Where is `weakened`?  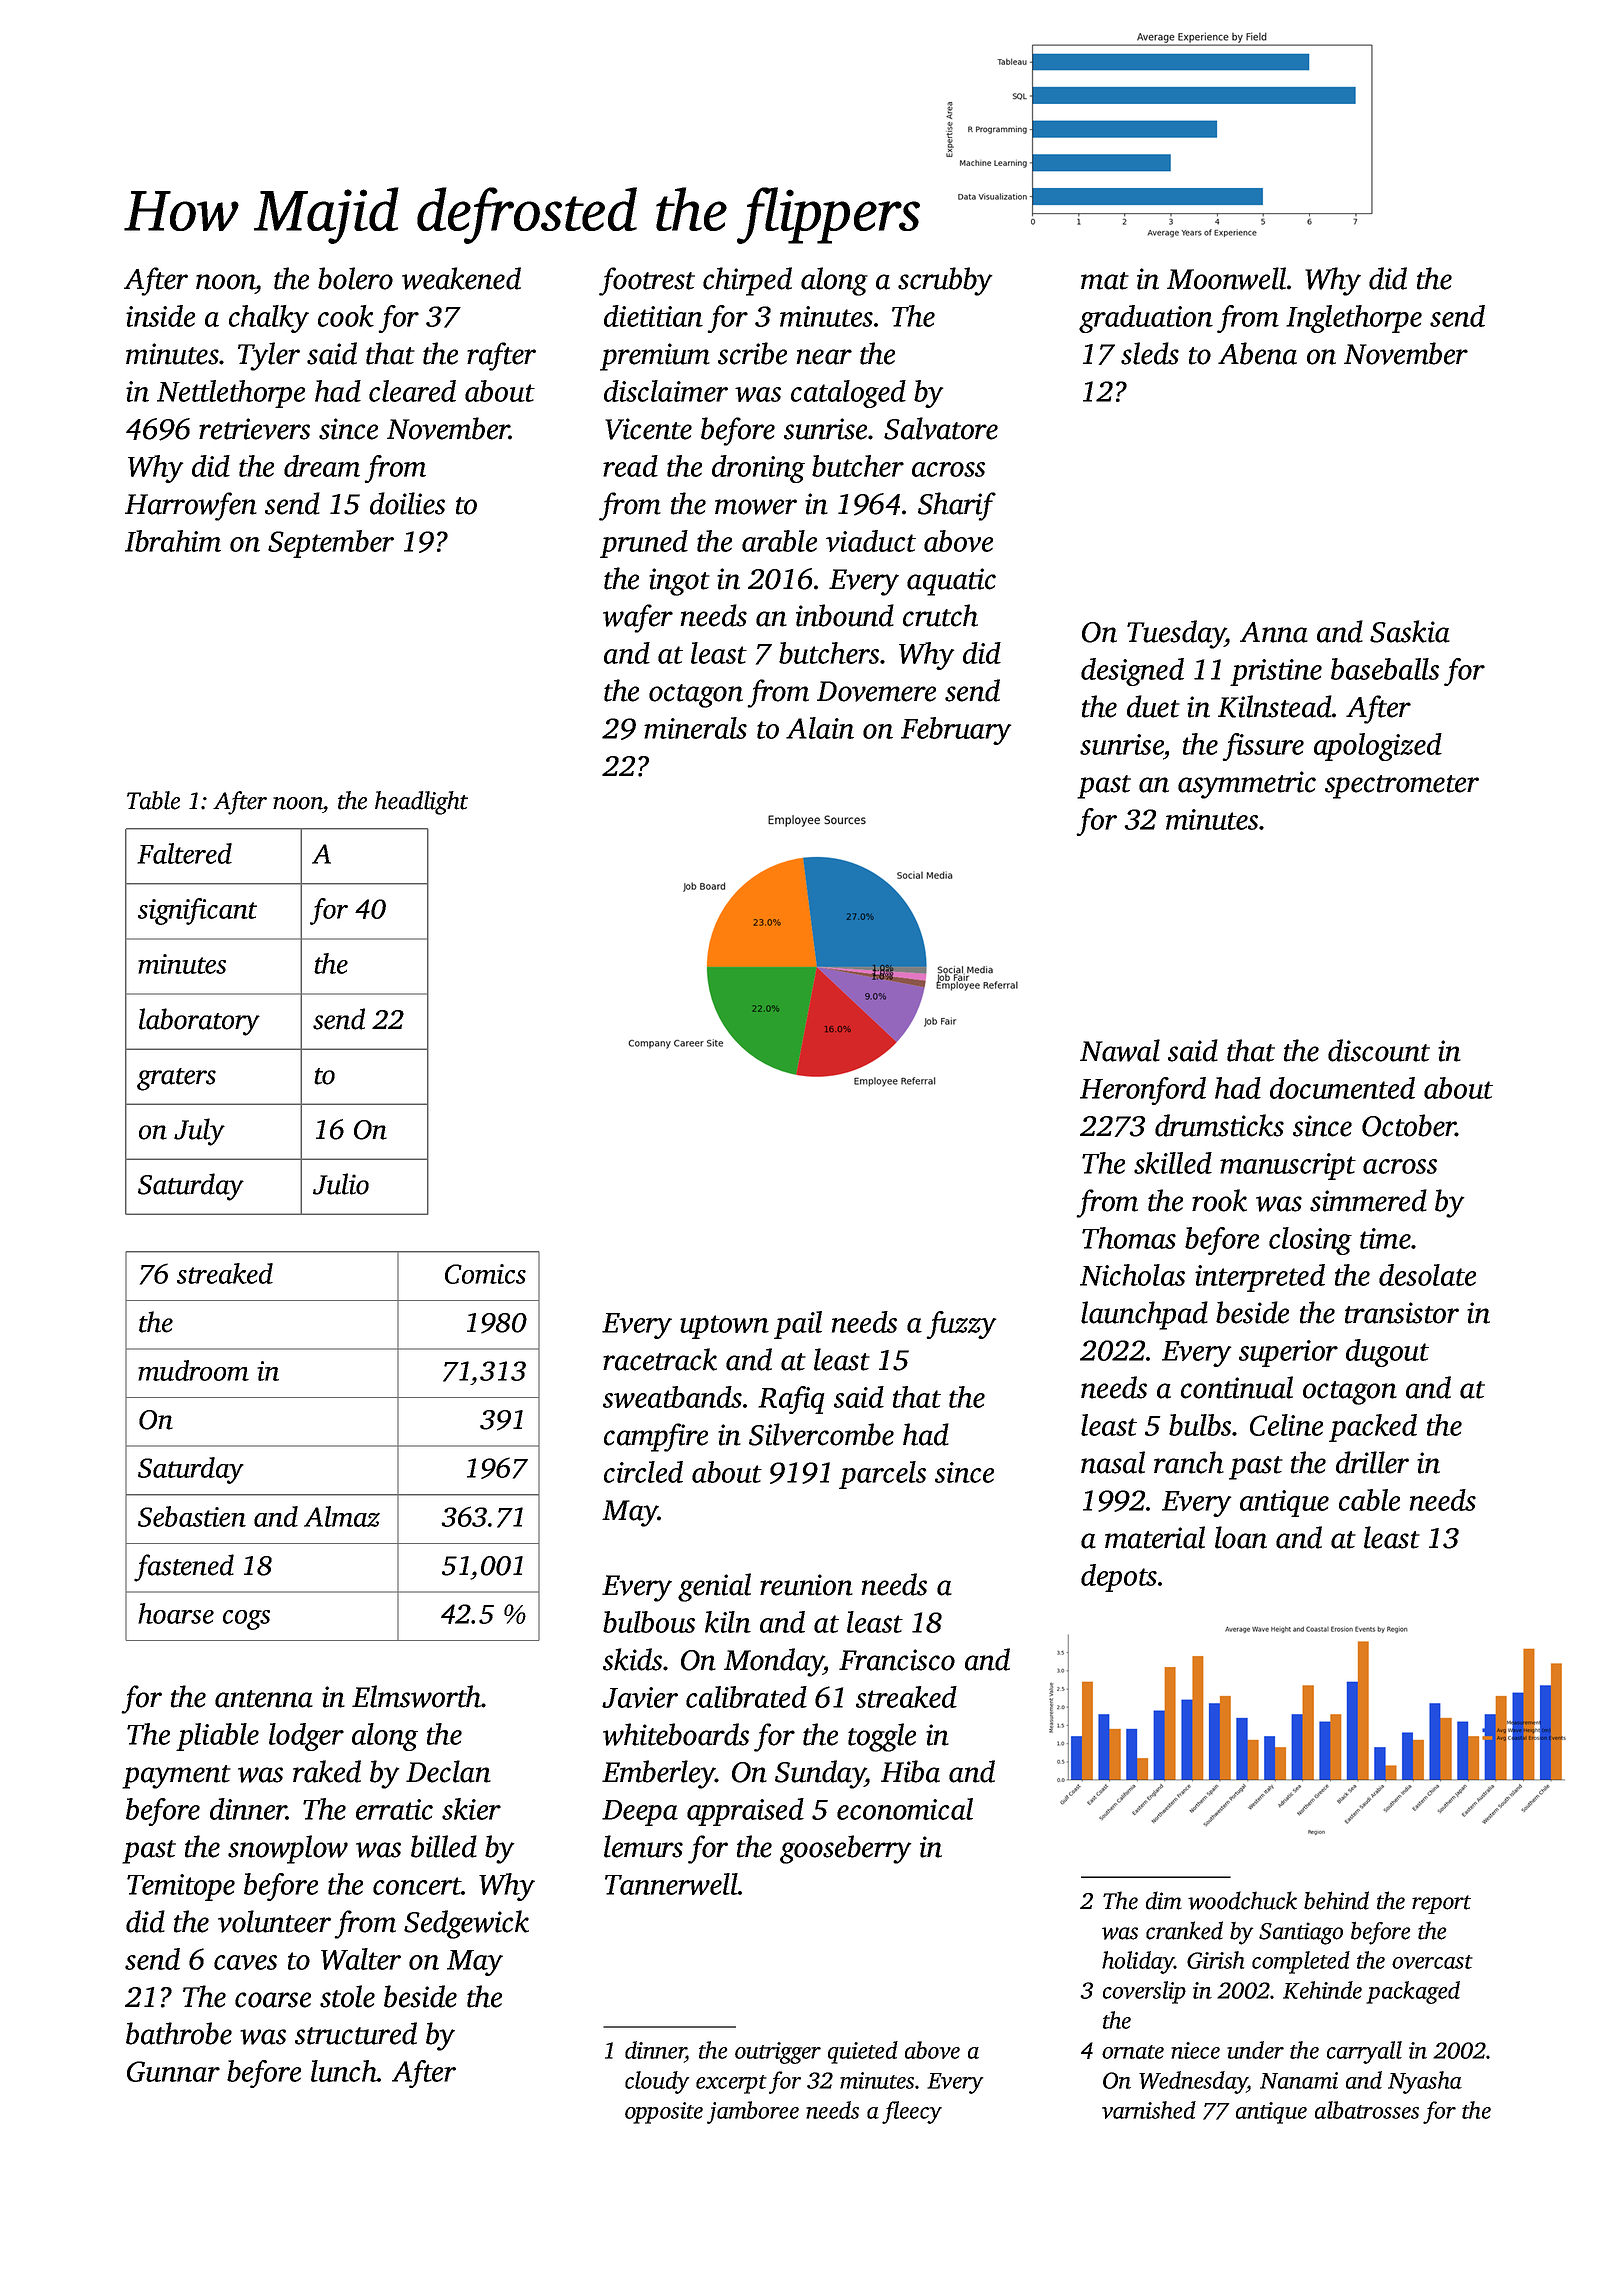 weakened is located at coordinates (461, 278).
